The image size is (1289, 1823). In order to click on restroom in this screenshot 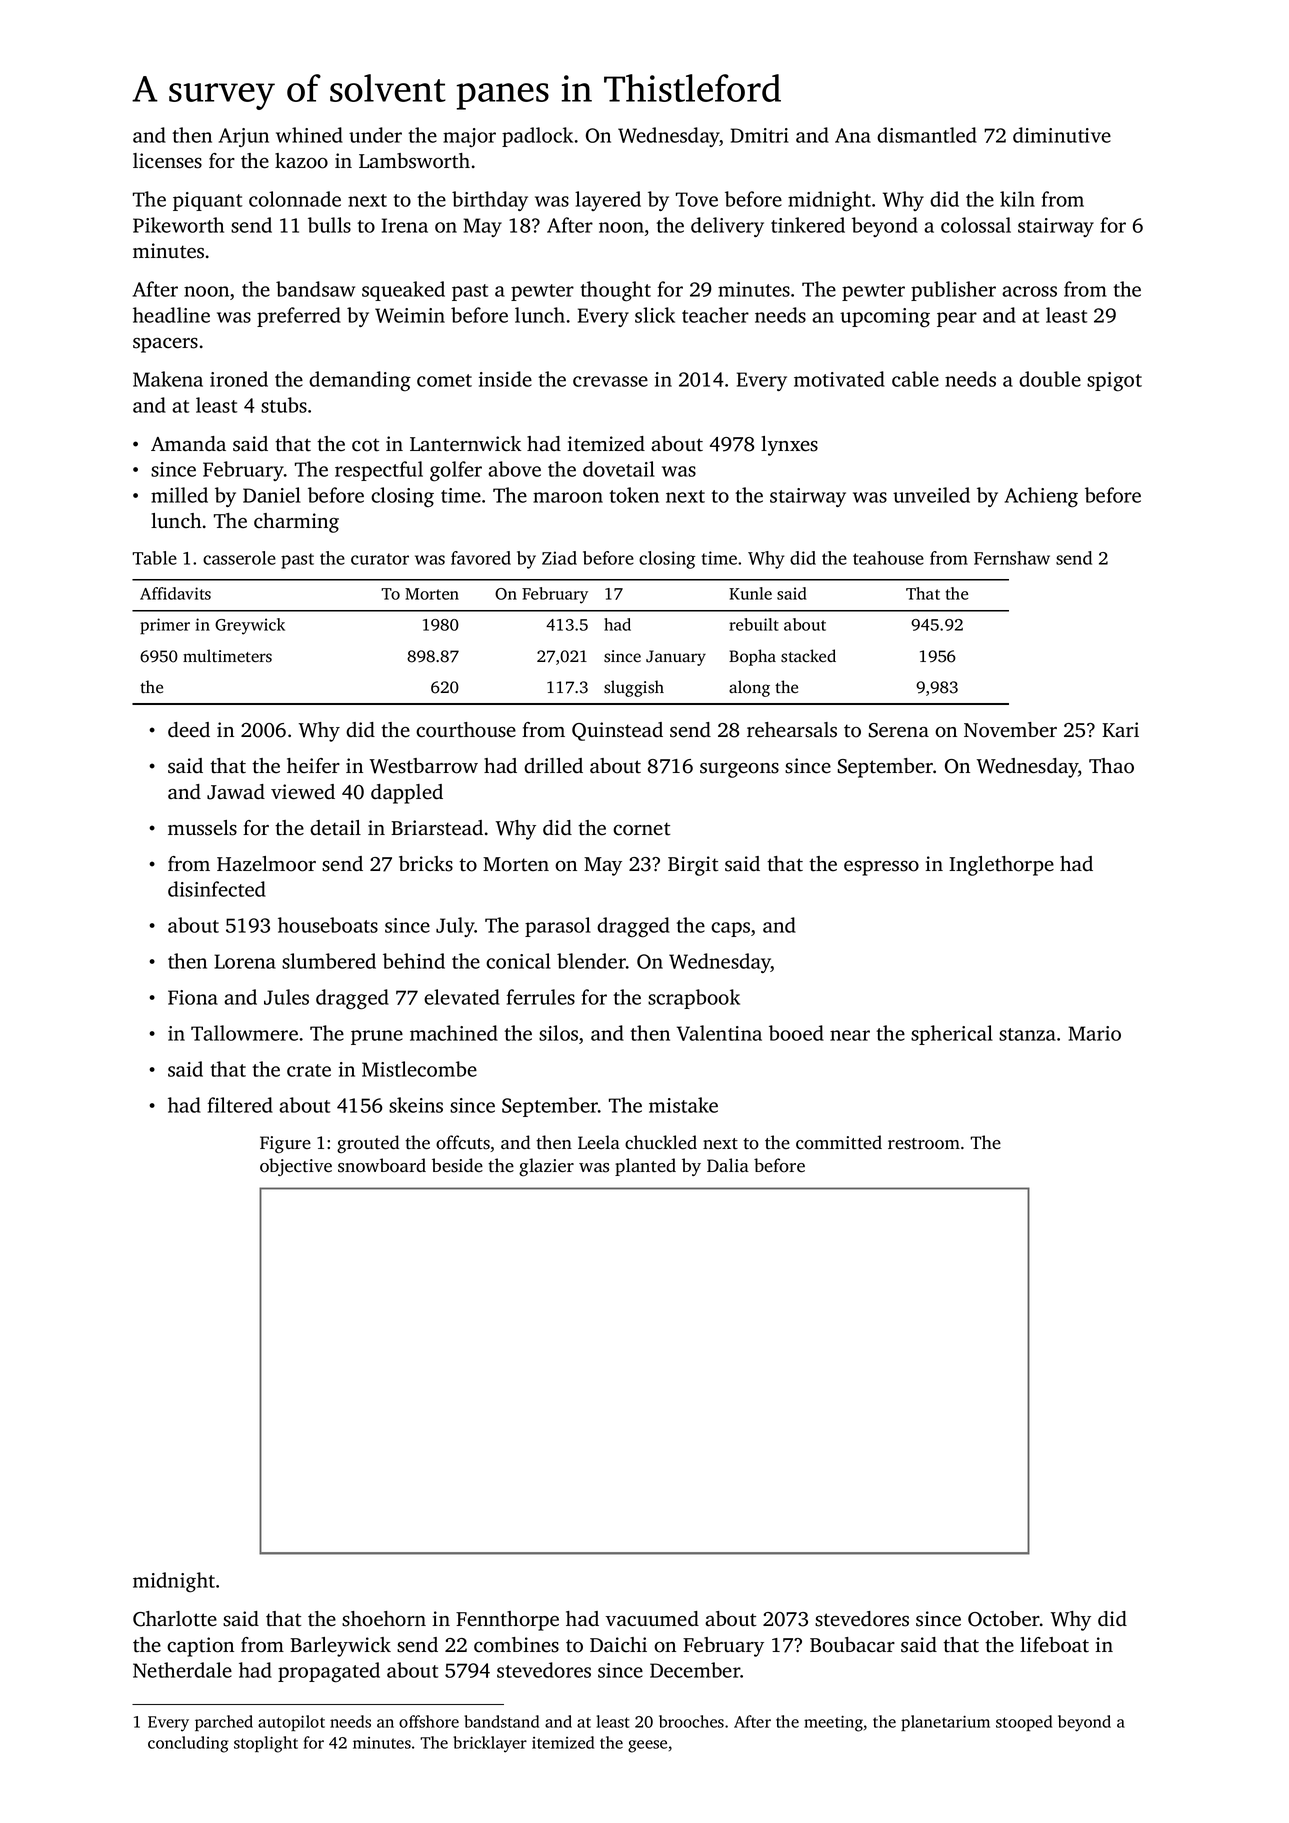, I will do `click(924, 1144)`.
